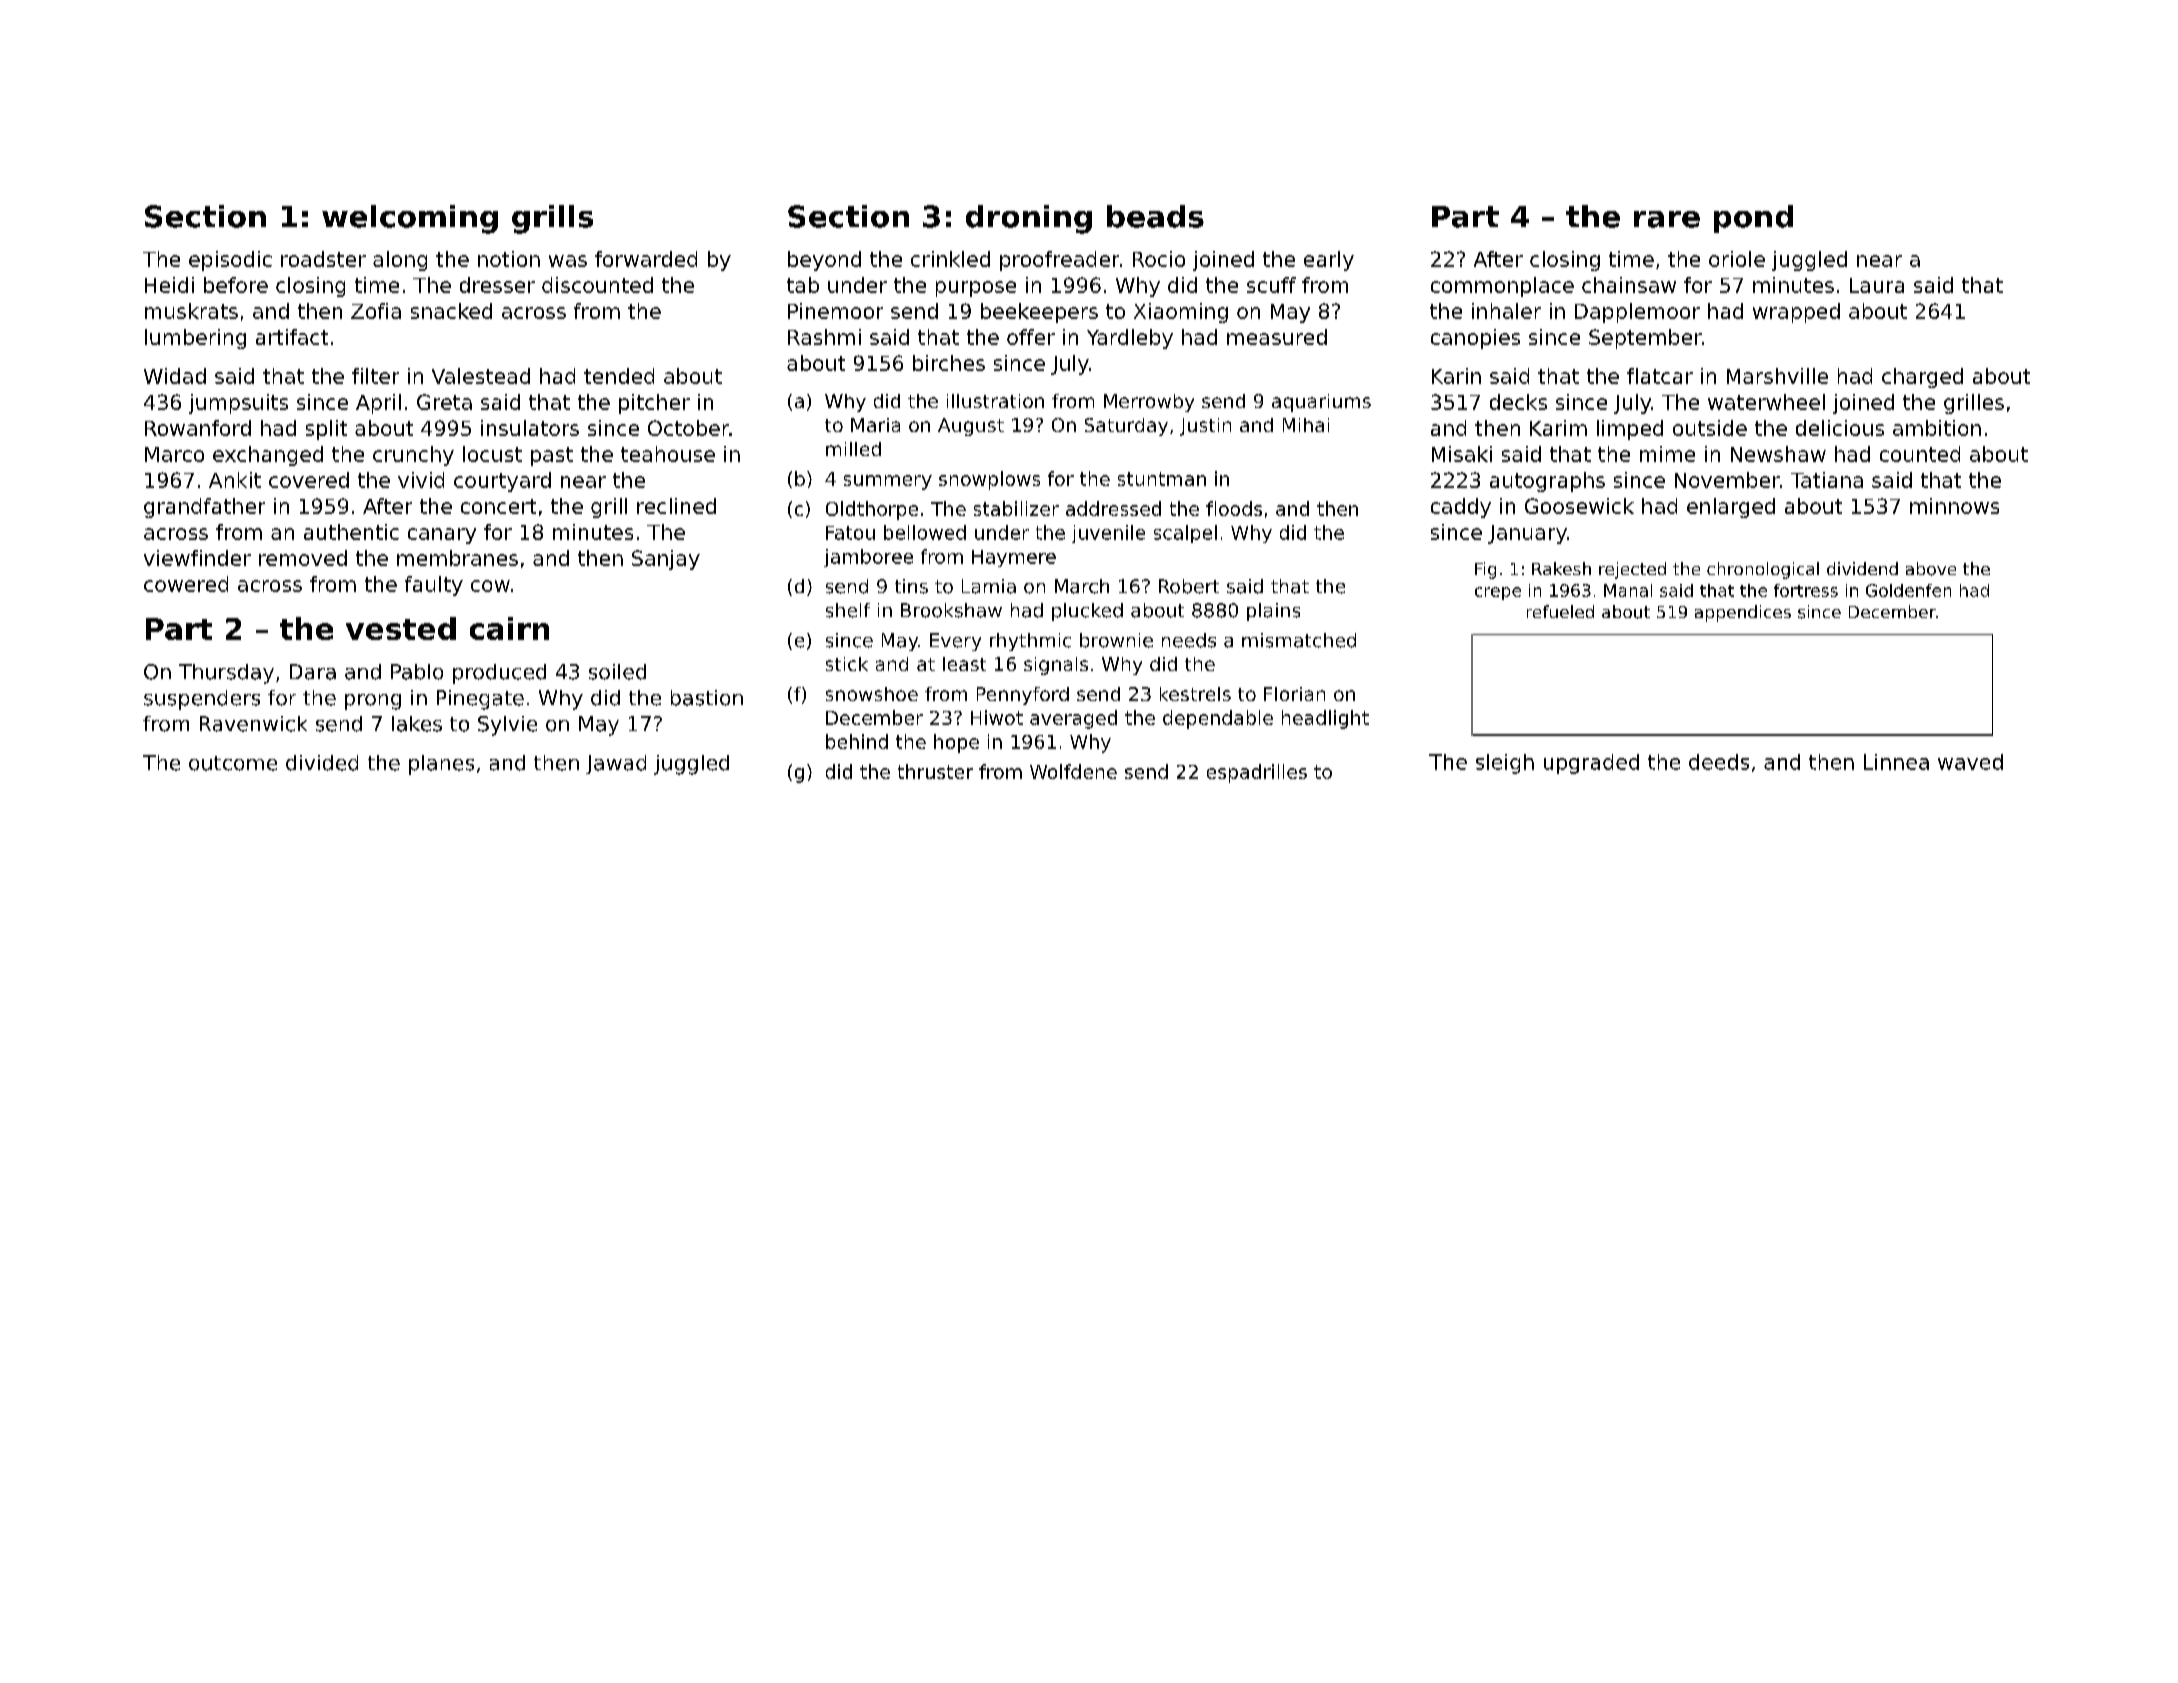 This image has width=2178, height=1683. I want to click on ambition, so click(1937, 428).
